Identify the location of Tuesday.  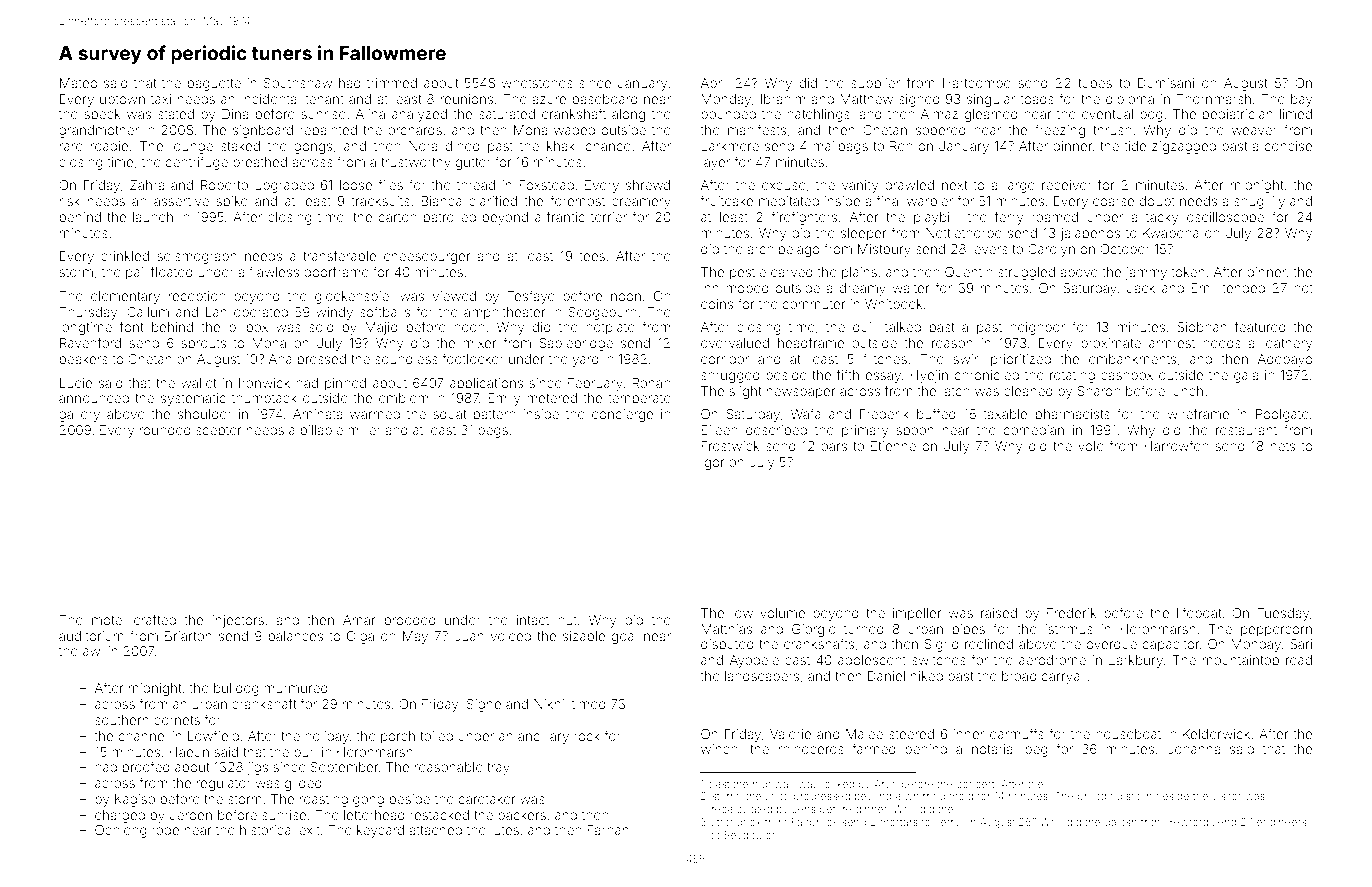
(1283, 614).
